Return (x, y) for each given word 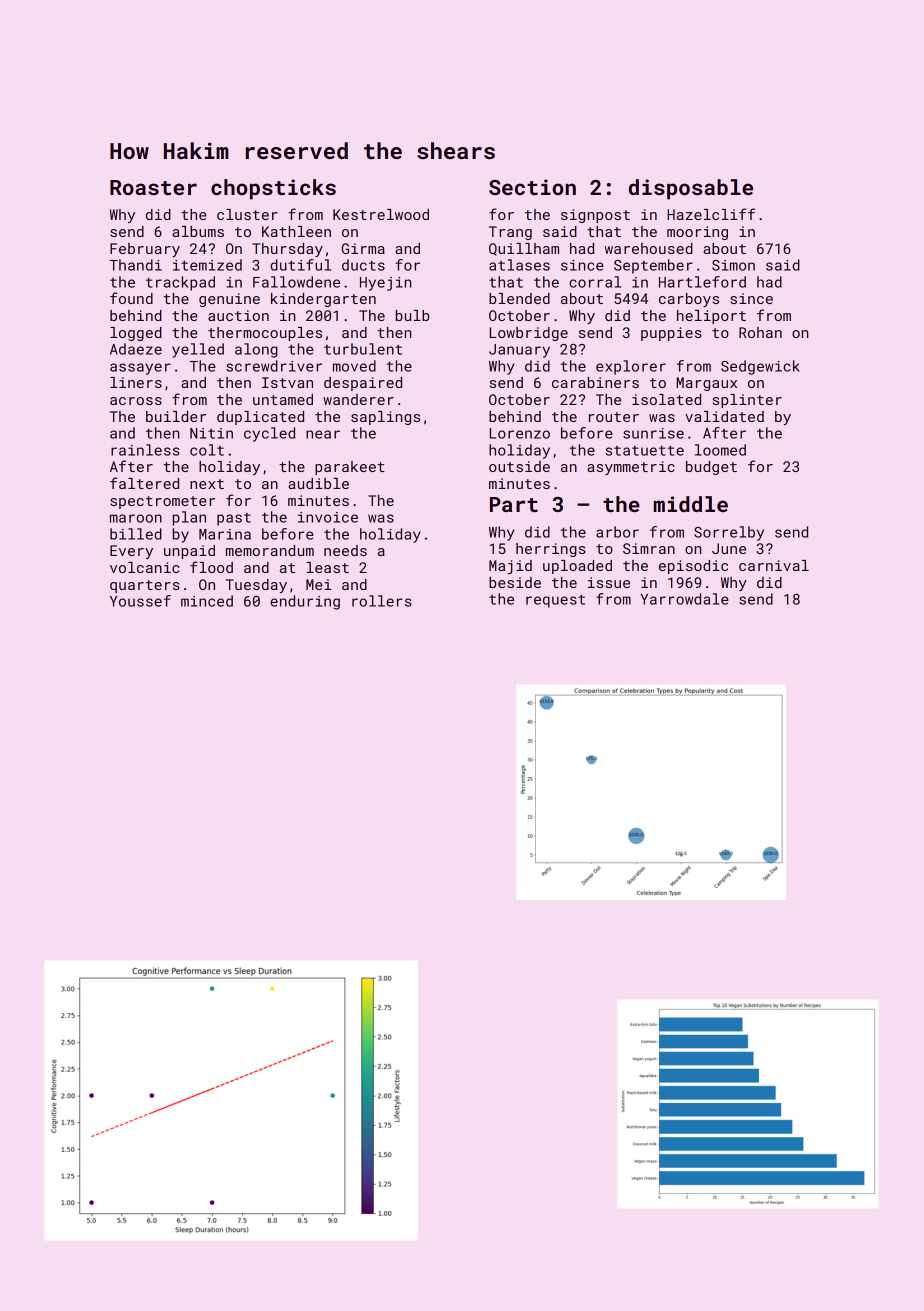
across (136, 401)
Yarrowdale (684, 599)
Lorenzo (520, 433)
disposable (691, 189)
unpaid (189, 552)
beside (515, 582)
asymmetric (631, 468)
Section (532, 187)
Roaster (153, 187)
